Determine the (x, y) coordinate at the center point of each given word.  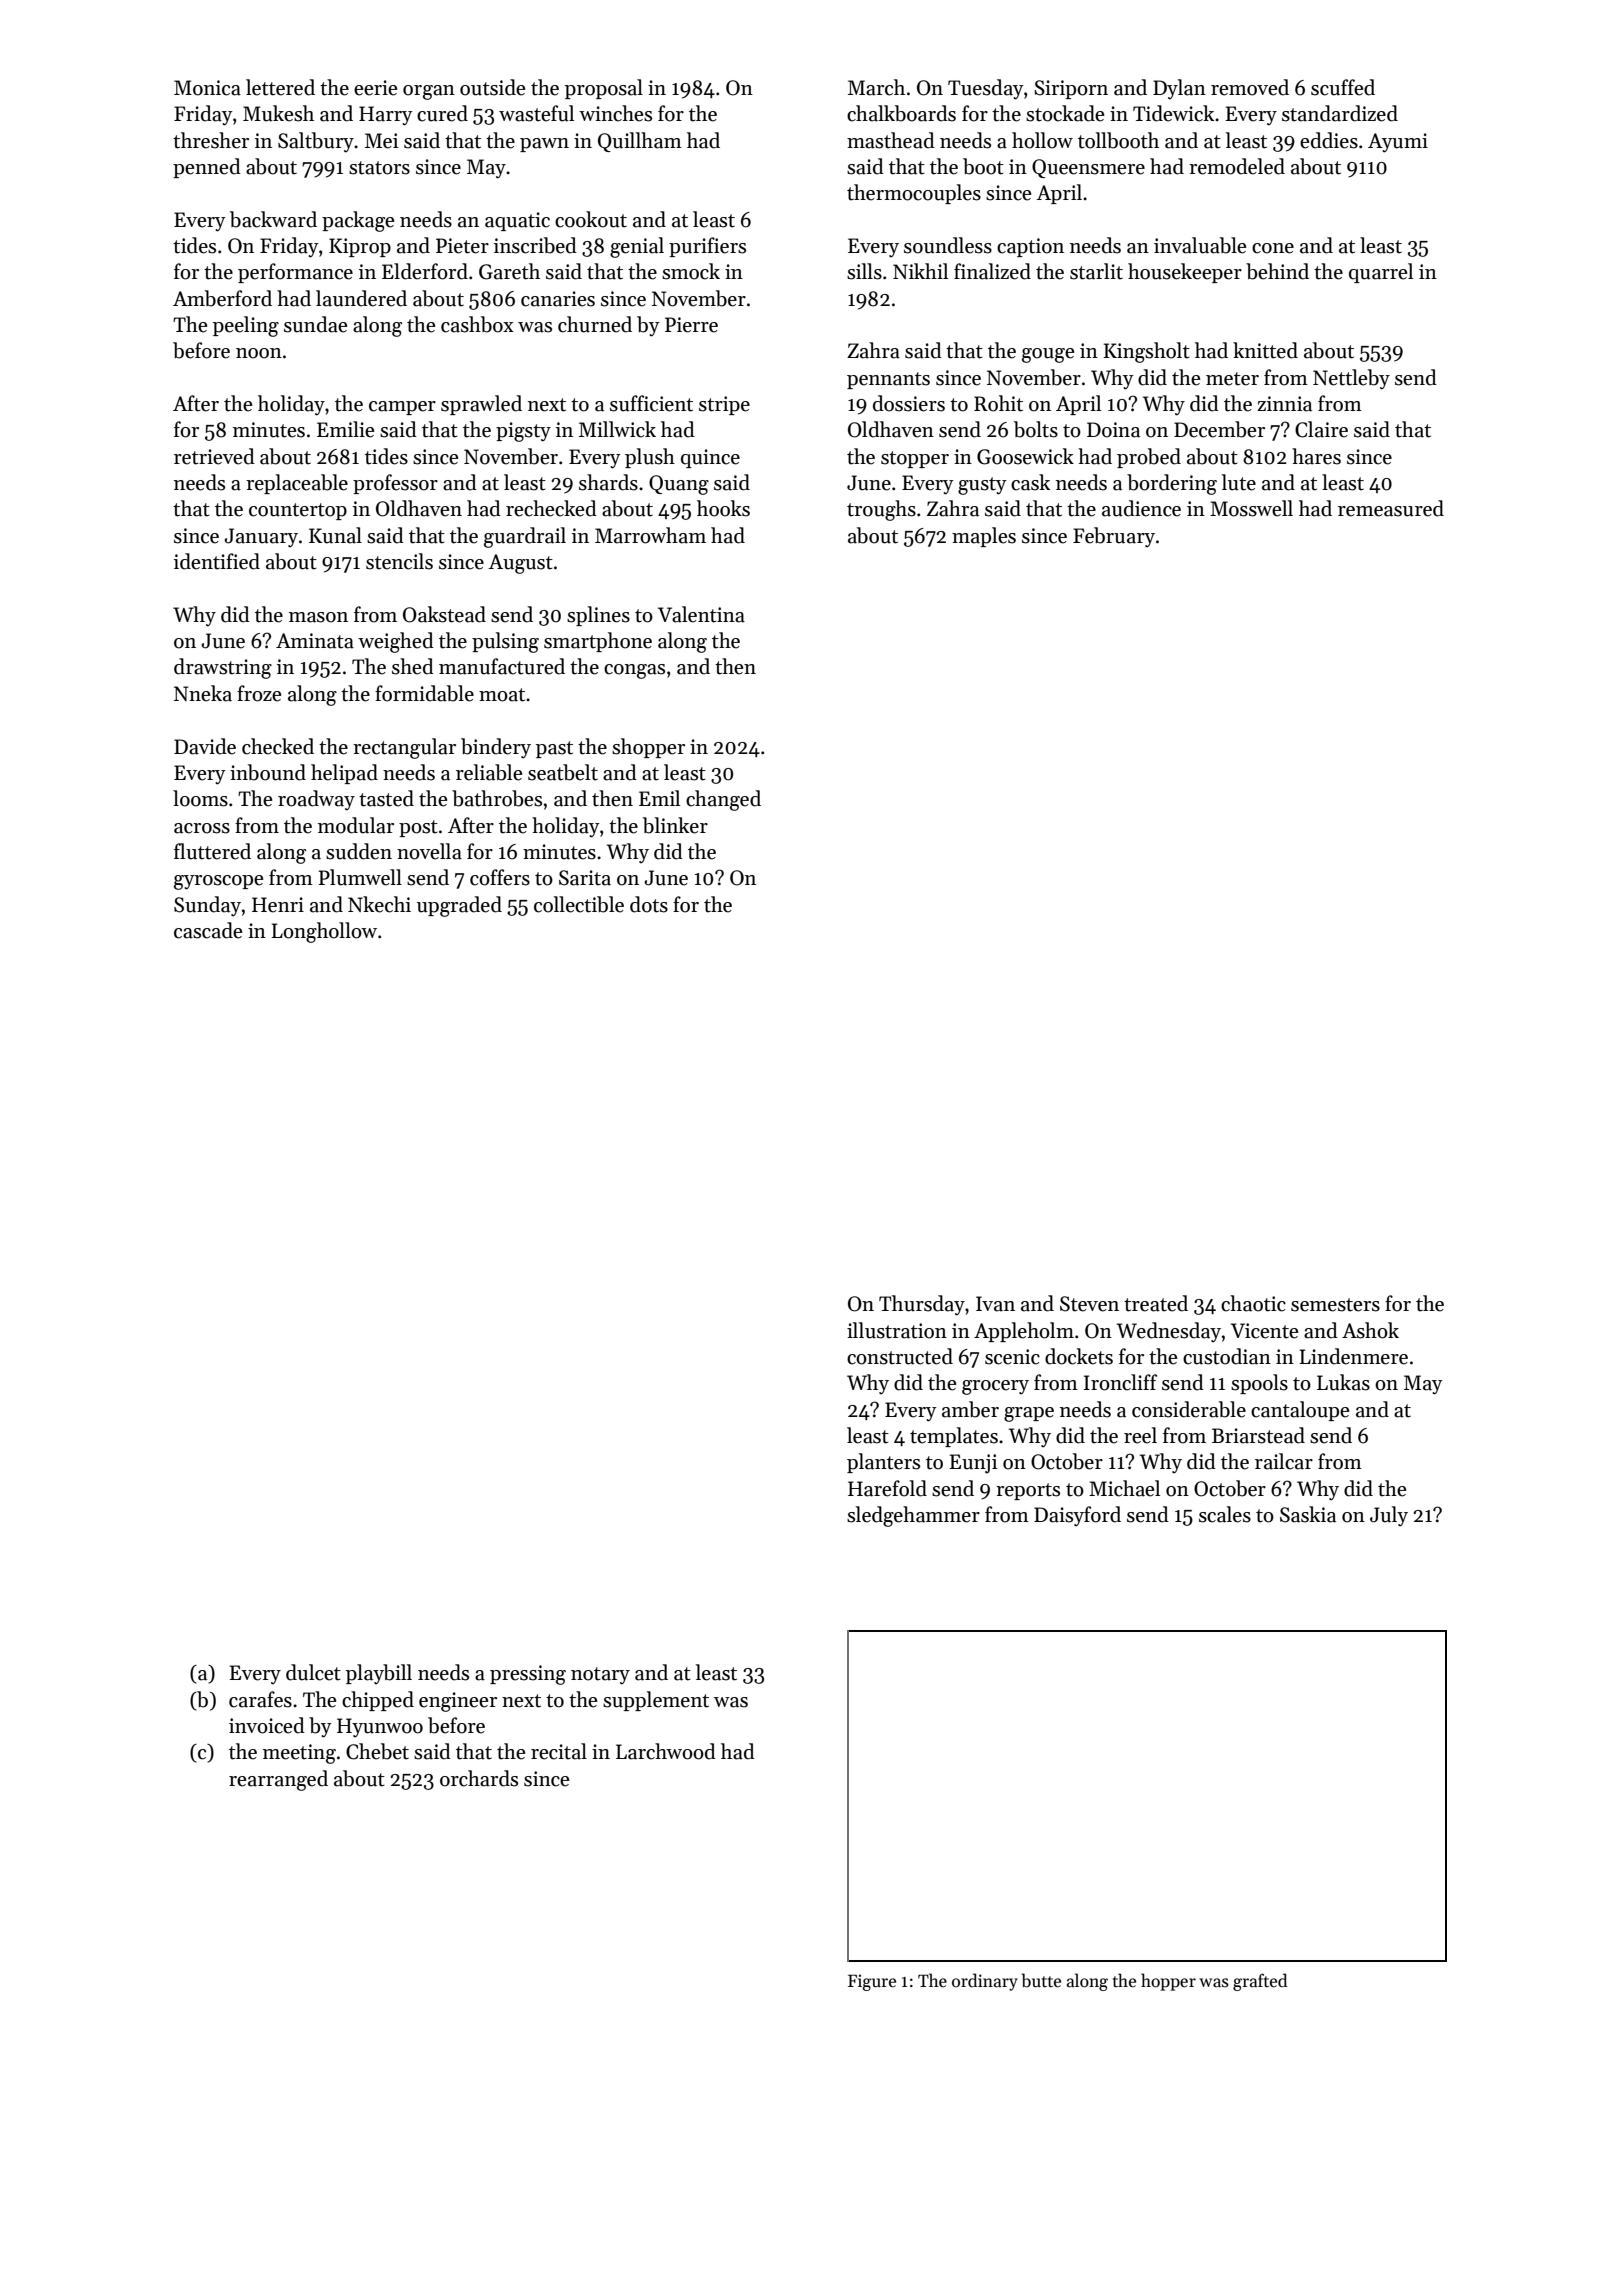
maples (984, 537)
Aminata (315, 641)
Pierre (691, 325)
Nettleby (1351, 379)
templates (954, 1437)
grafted (1260, 1982)
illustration (897, 1330)
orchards (479, 1778)
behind (1277, 271)
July (1389, 1516)
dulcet (313, 1672)
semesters (1335, 1305)
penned (207, 168)
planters (883, 1463)
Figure (872, 1982)
